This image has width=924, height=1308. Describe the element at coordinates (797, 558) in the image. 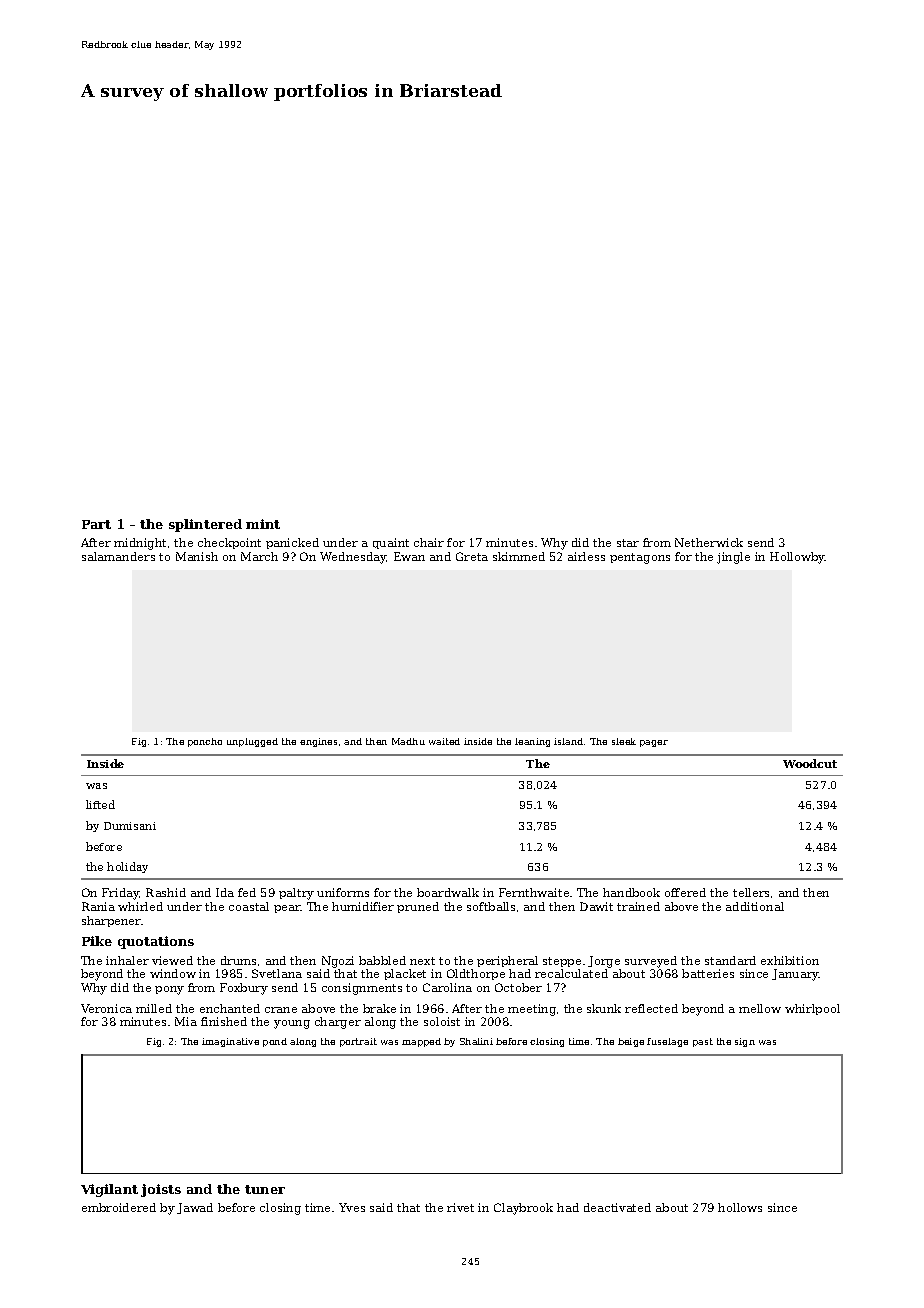

I see `Hollowby` at that location.
